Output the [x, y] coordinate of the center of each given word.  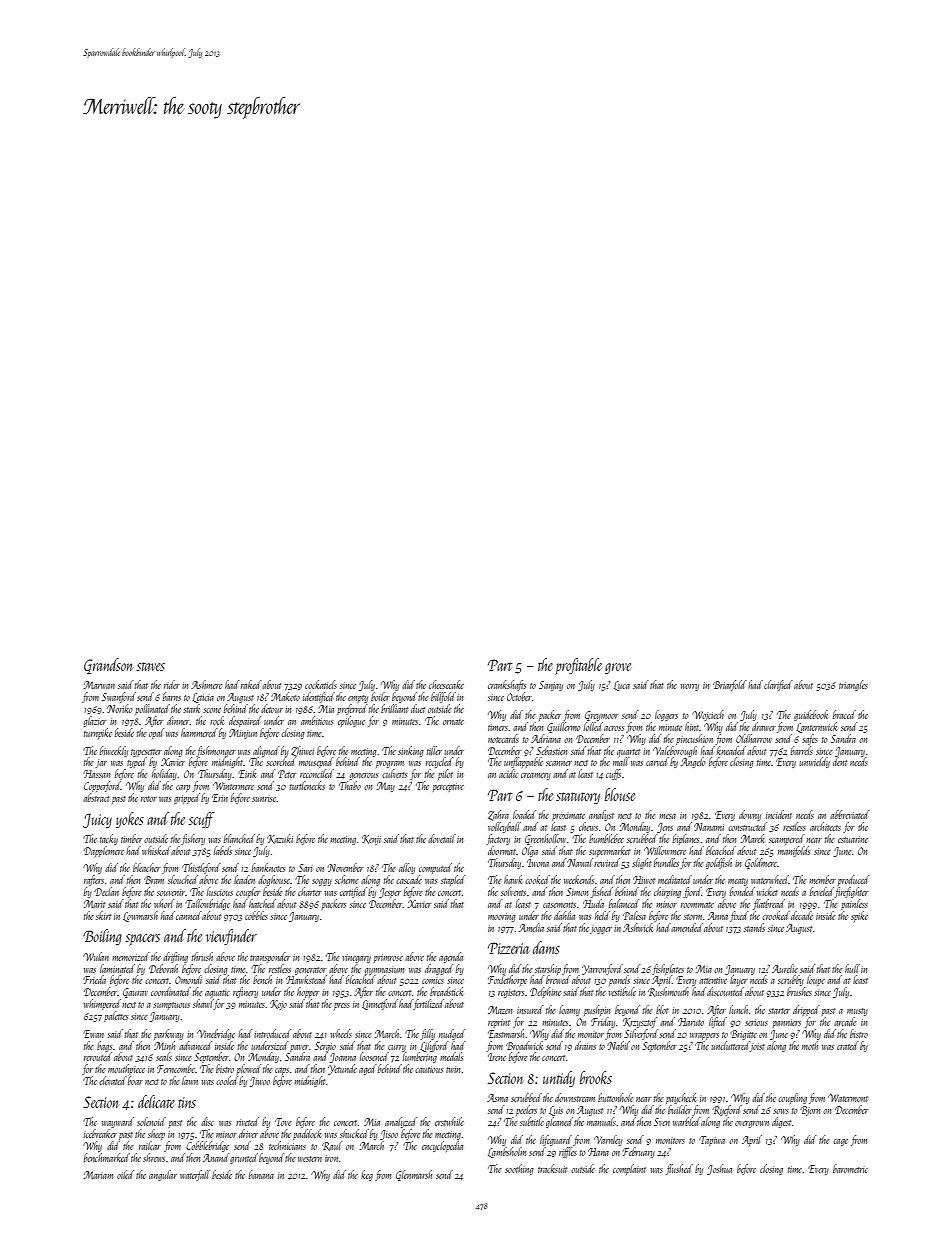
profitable [578, 666]
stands [754, 927]
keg [367, 1175]
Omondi [188, 979]
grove [618, 668]
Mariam [98, 1175]
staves [150, 666]
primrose [388, 958]
